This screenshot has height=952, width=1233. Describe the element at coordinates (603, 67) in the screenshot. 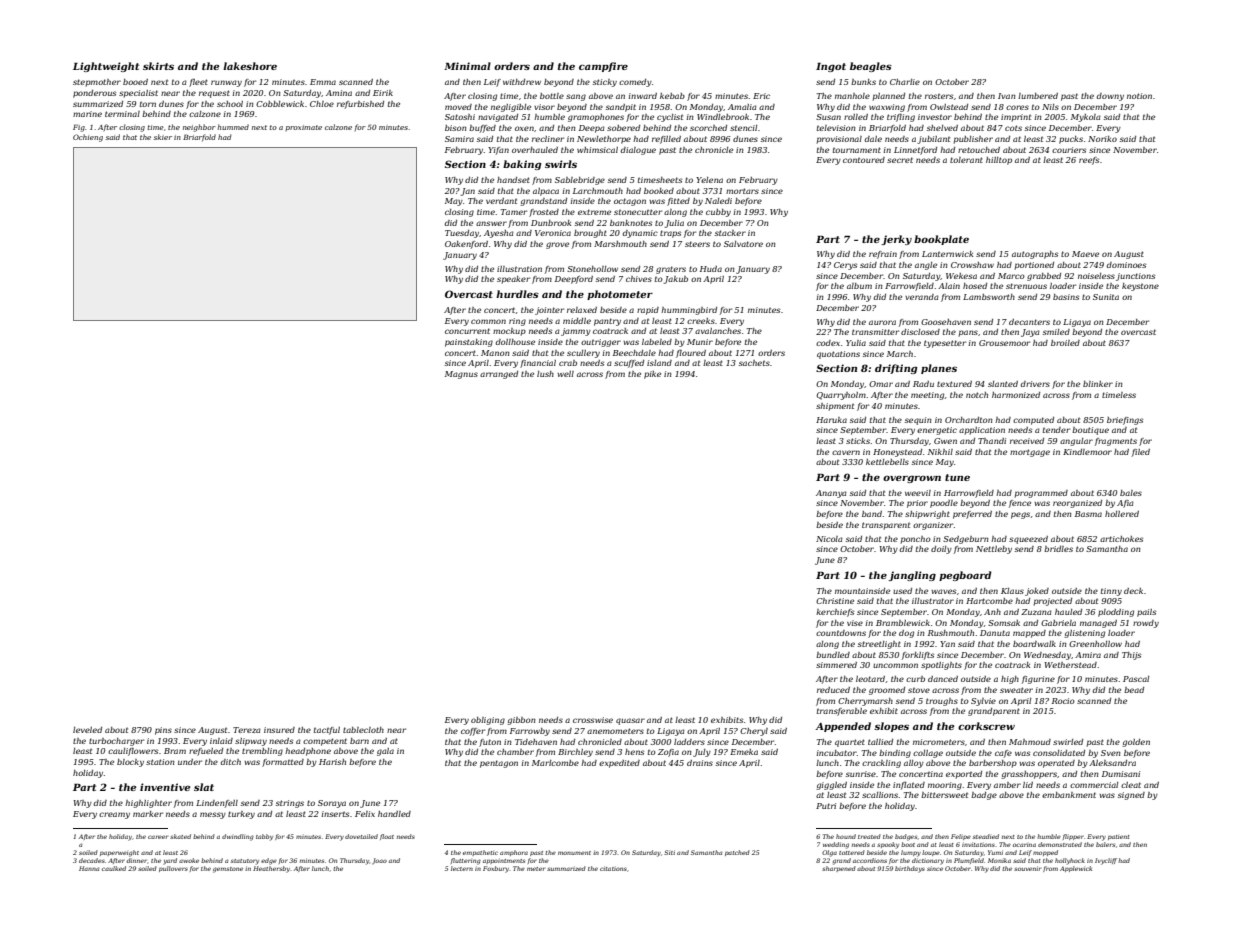

I see `campfire` at that location.
